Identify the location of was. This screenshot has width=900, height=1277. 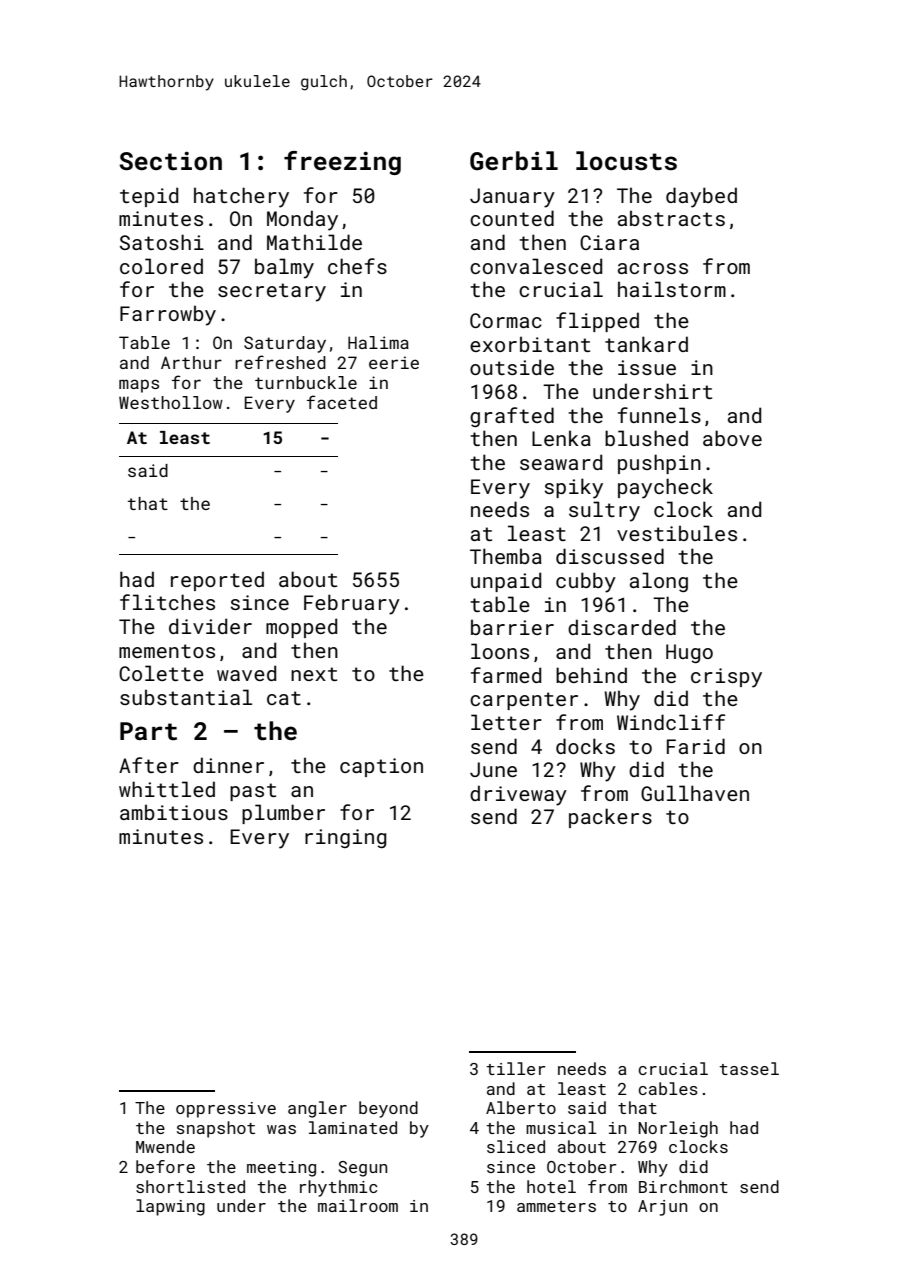
(281, 1129).
